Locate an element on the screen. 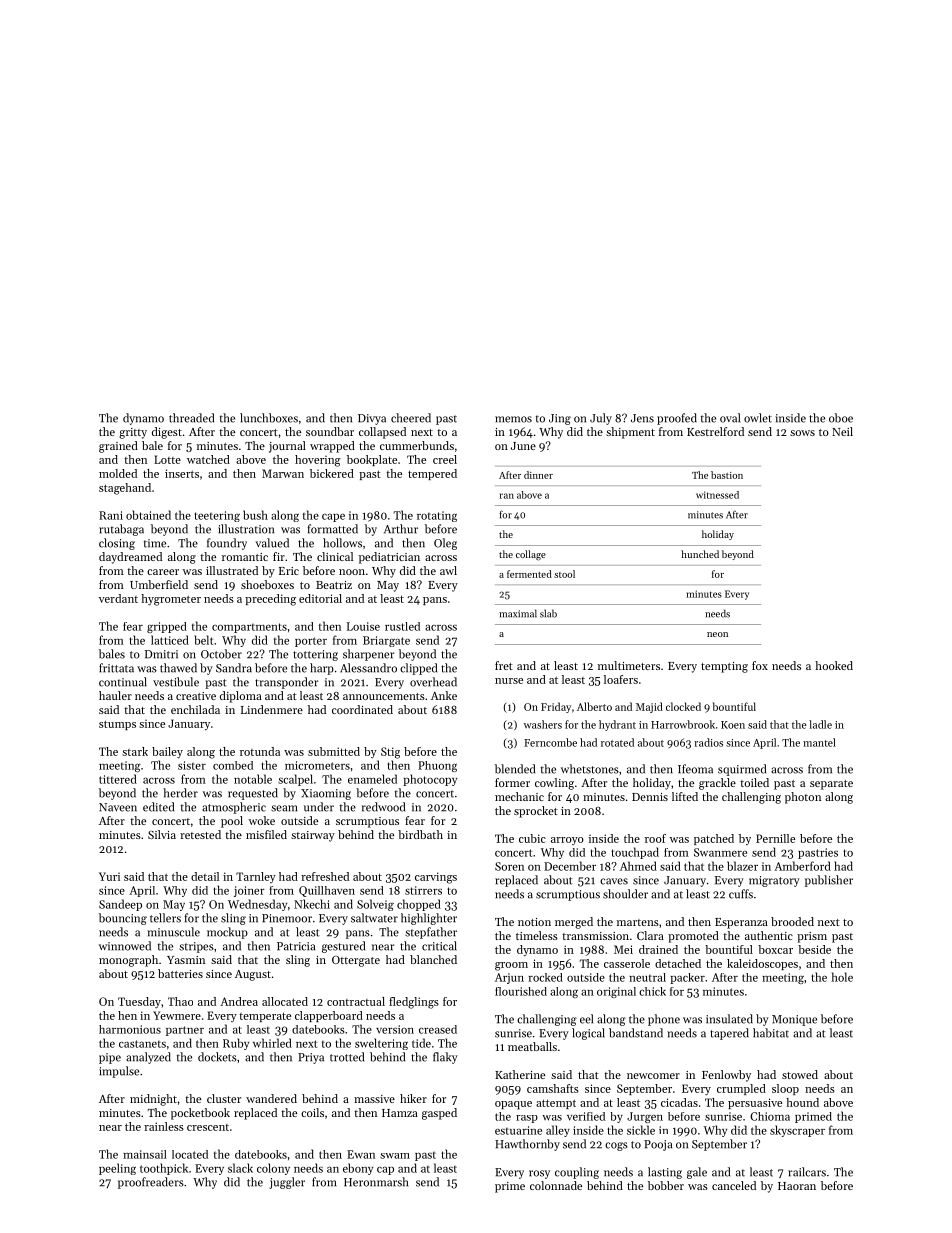  rotunda is located at coordinates (260, 751).
